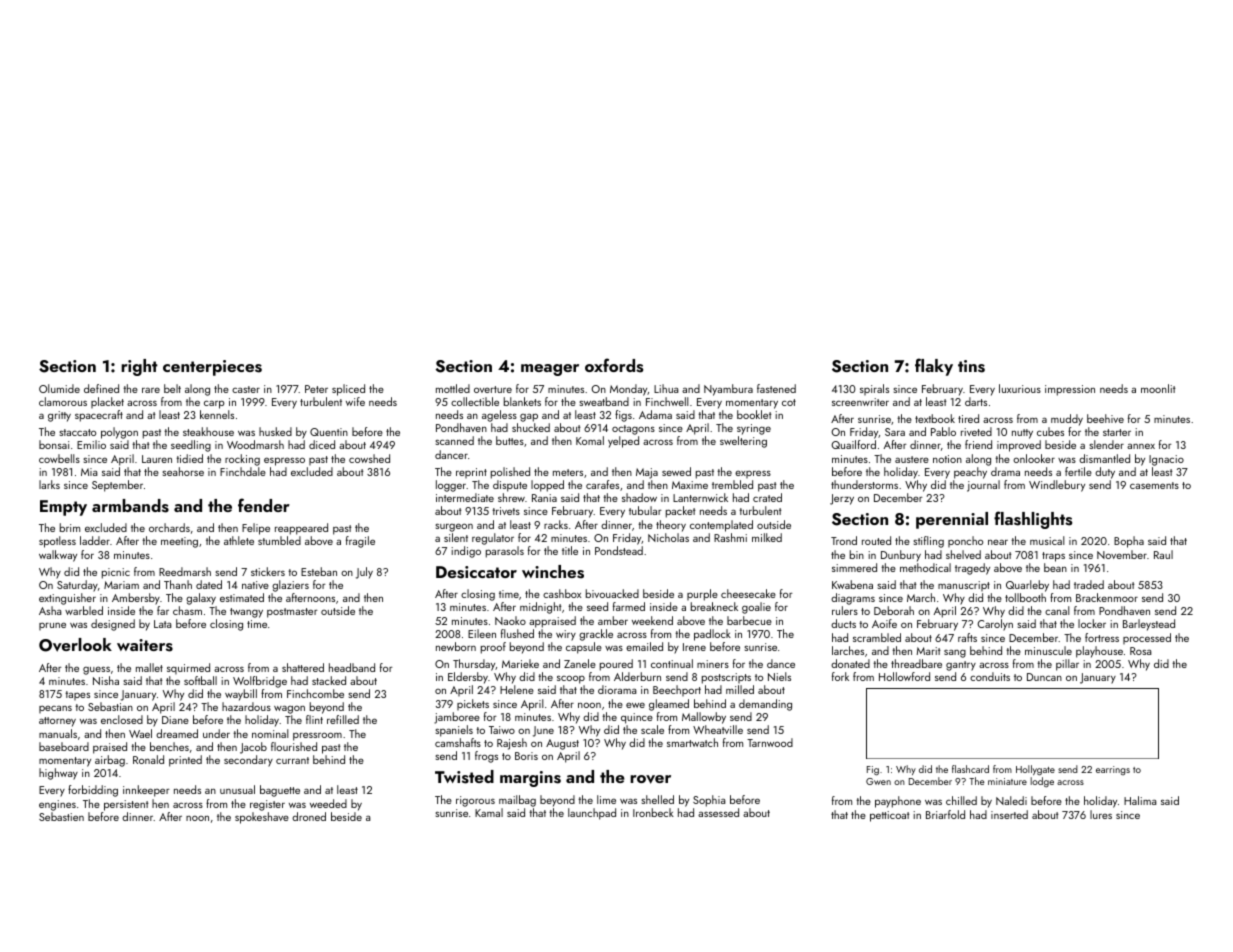 The width and height of the screenshot is (1233, 952). What do you see at coordinates (647, 473) in the screenshot?
I see `Maja` at bounding box center [647, 473].
